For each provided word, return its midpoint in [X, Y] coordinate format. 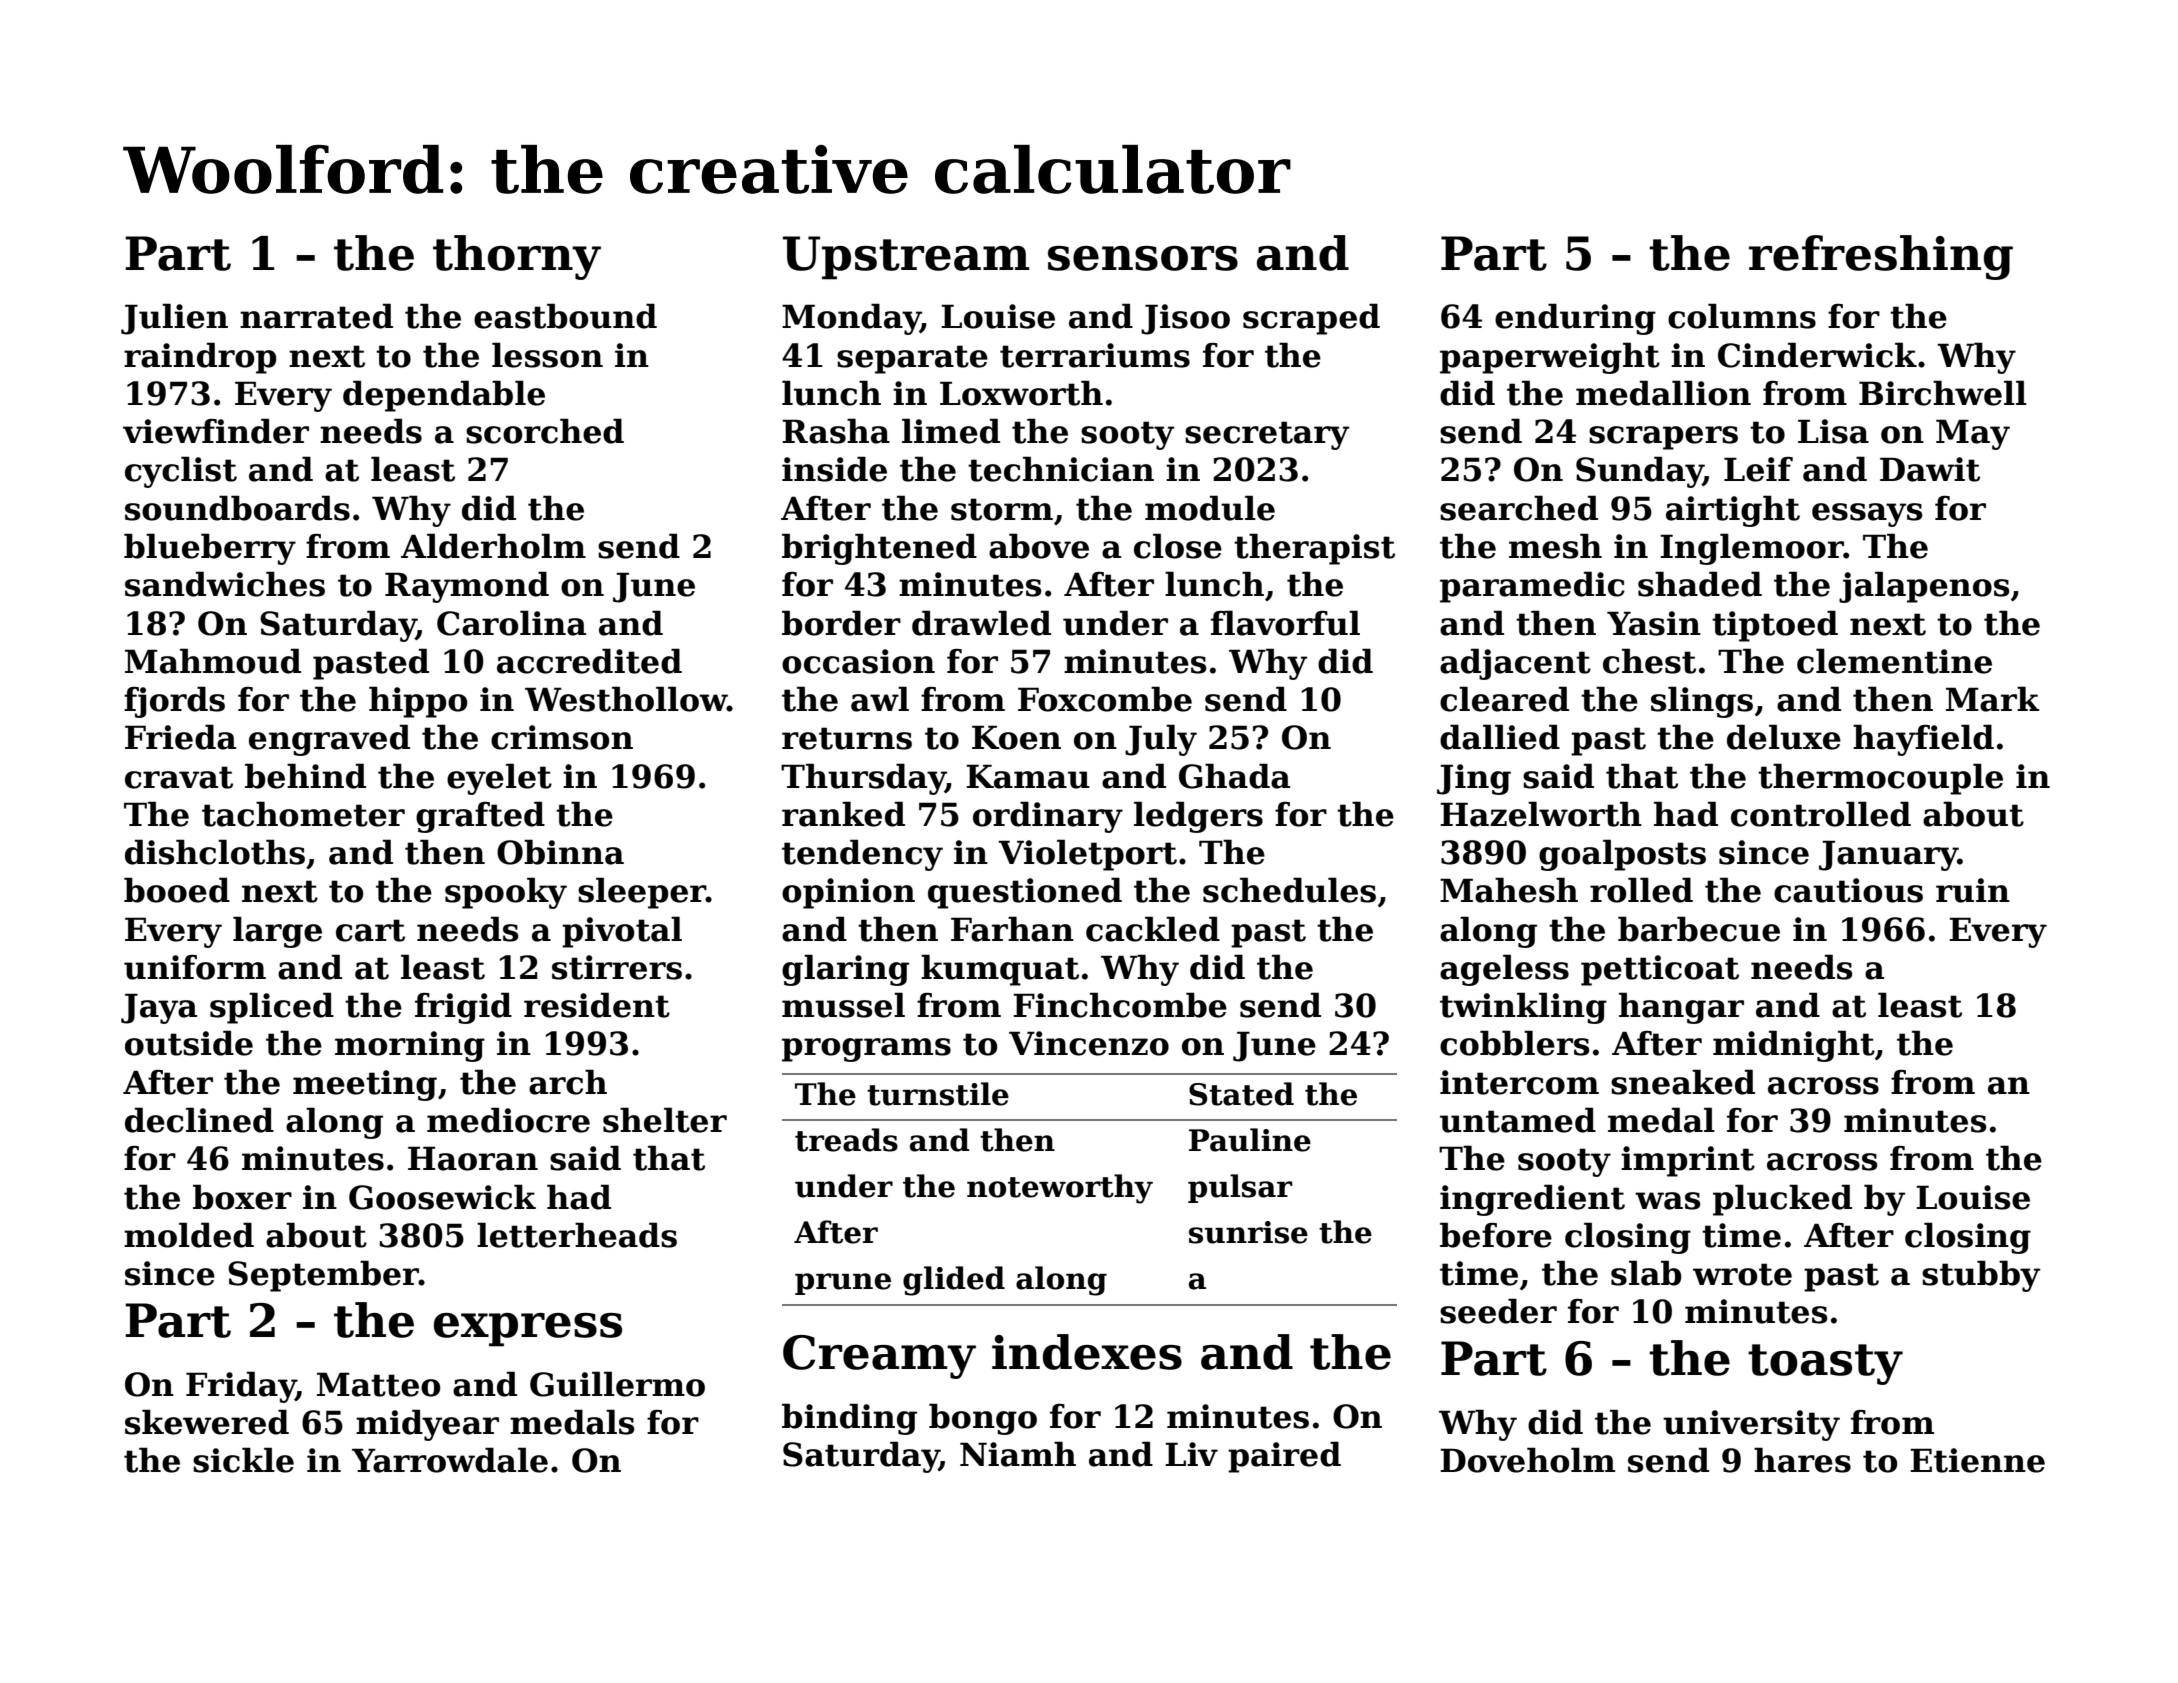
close [1178, 546]
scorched [545, 431]
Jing [1474, 779]
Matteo [378, 1384]
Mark [1992, 699]
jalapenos [1924, 587]
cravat [179, 777]
